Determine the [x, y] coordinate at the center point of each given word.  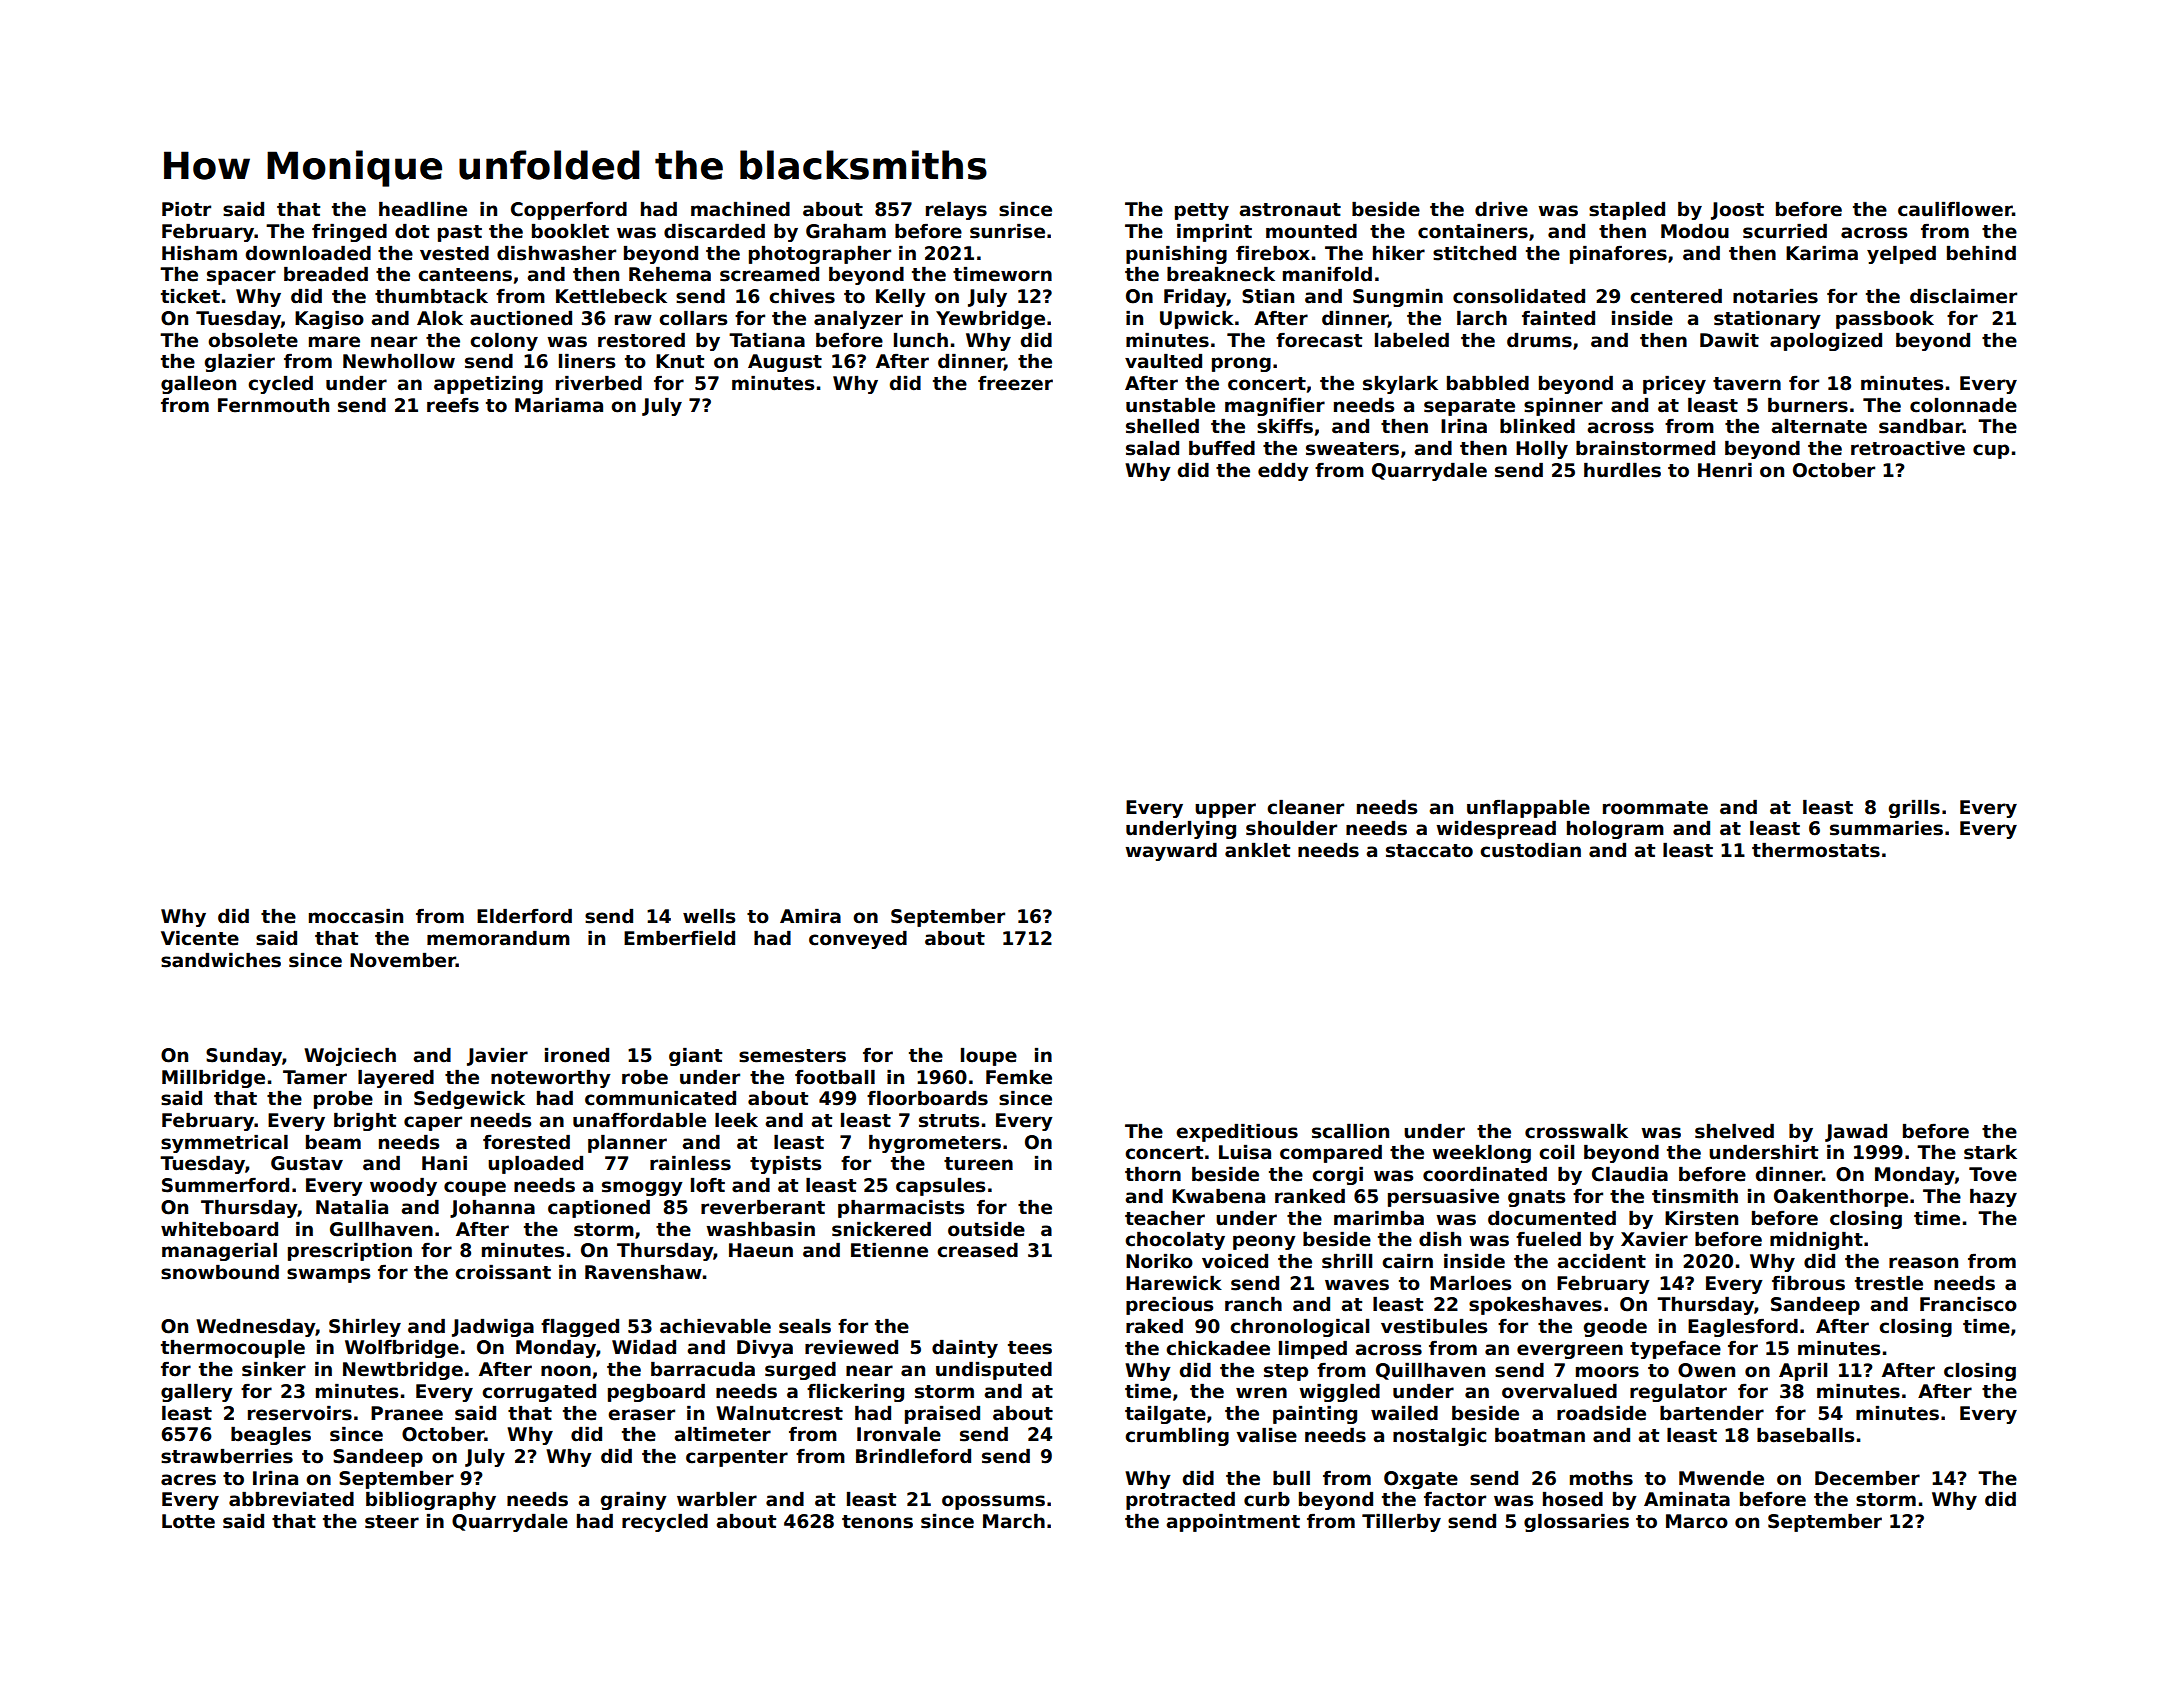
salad [1152, 448]
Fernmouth [273, 405]
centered [1676, 296]
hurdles [1622, 470]
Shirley [365, 1327]
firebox [1273, 253]
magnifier [1275, 406]
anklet [1257, 850]
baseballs [1805, 1435]
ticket [190, 296]
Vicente [200, 938]
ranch [1253, 1304]
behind [1981, 253]
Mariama [559, 405]
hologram [1615, 829]
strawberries [227, 1456]
